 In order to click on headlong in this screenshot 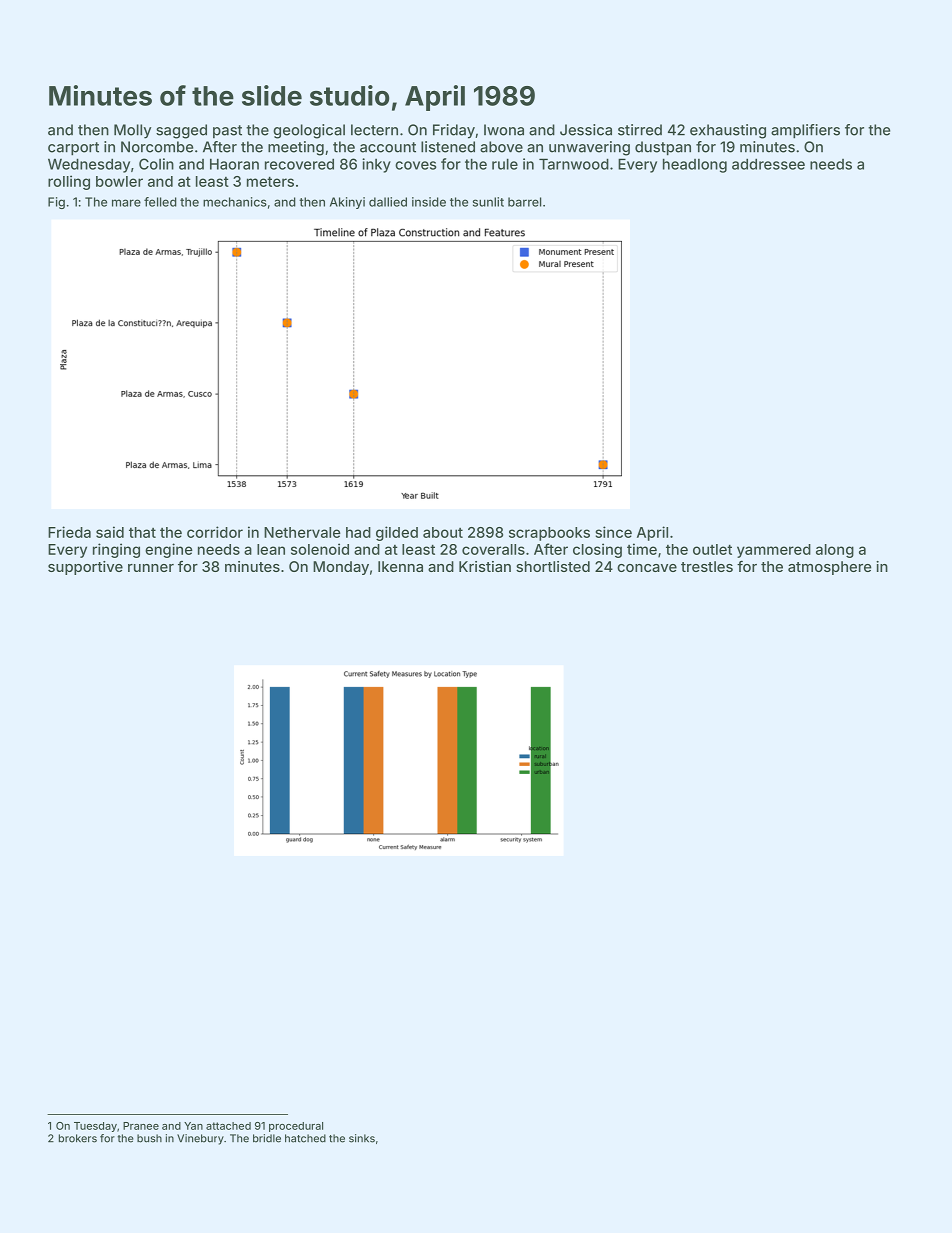, I will do `click(695, 165)`.
